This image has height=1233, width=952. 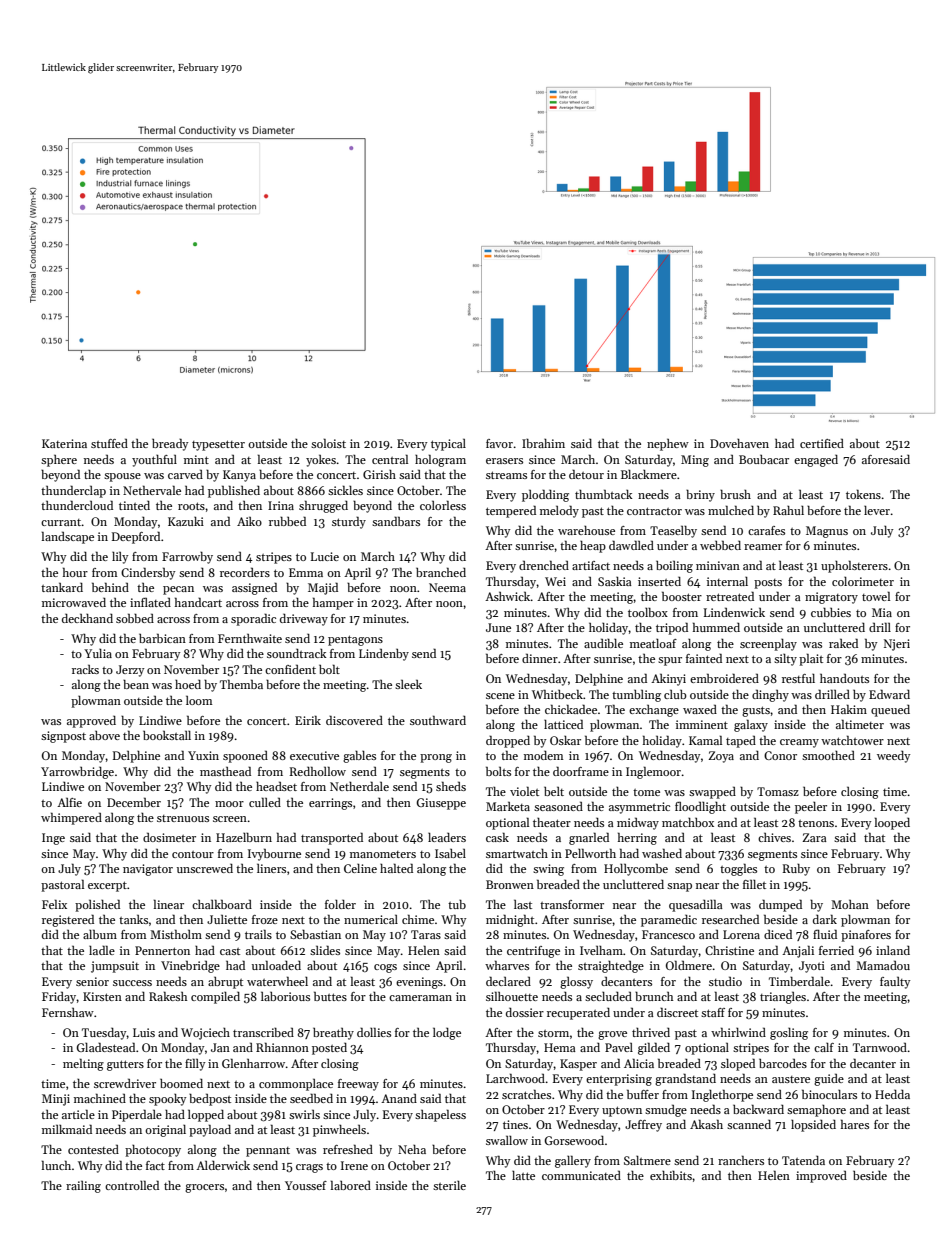 I want to click on last, so click(x=523, y=904).
